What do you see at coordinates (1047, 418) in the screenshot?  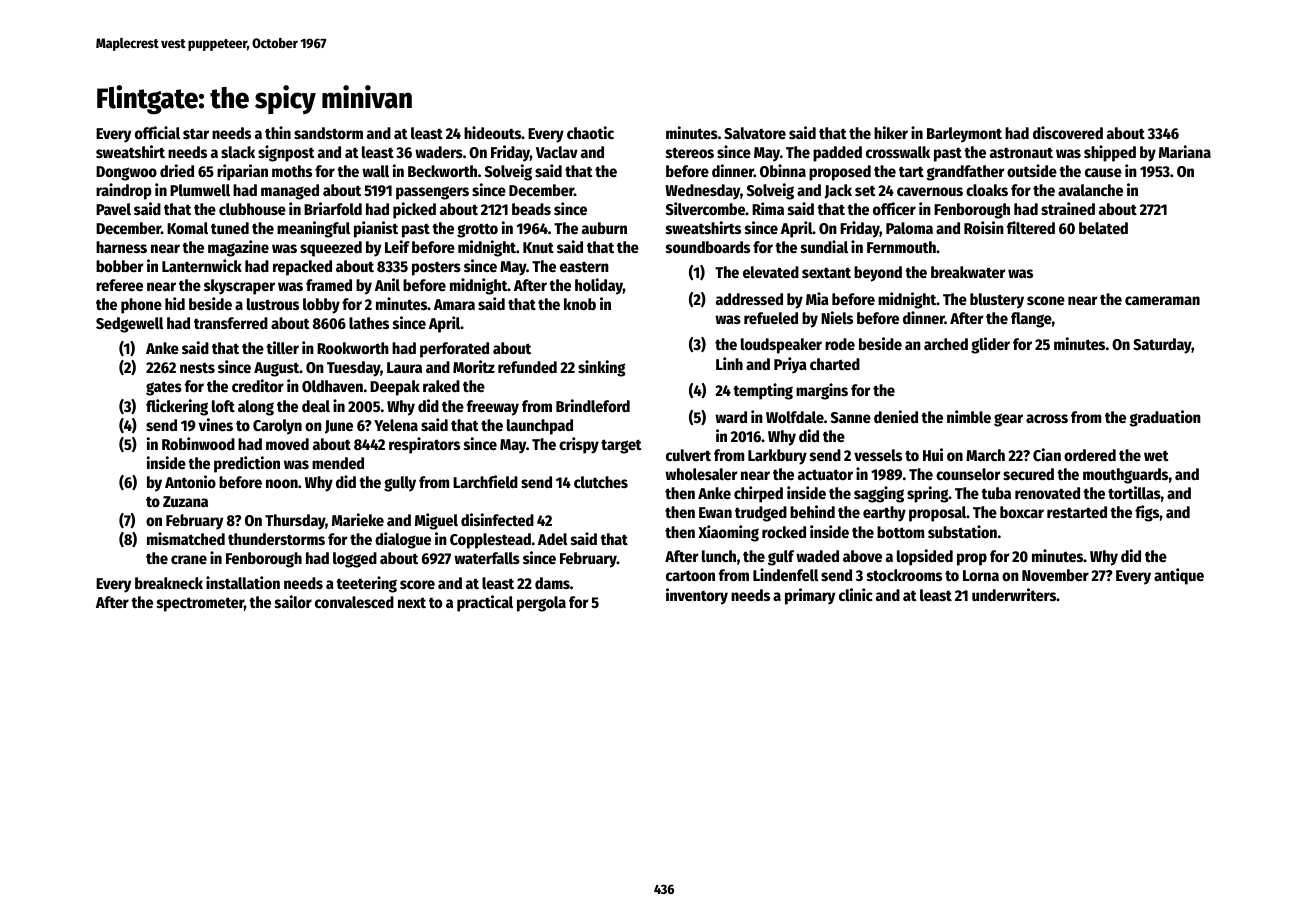 I see `across` at bounding box center [1047, 418].
